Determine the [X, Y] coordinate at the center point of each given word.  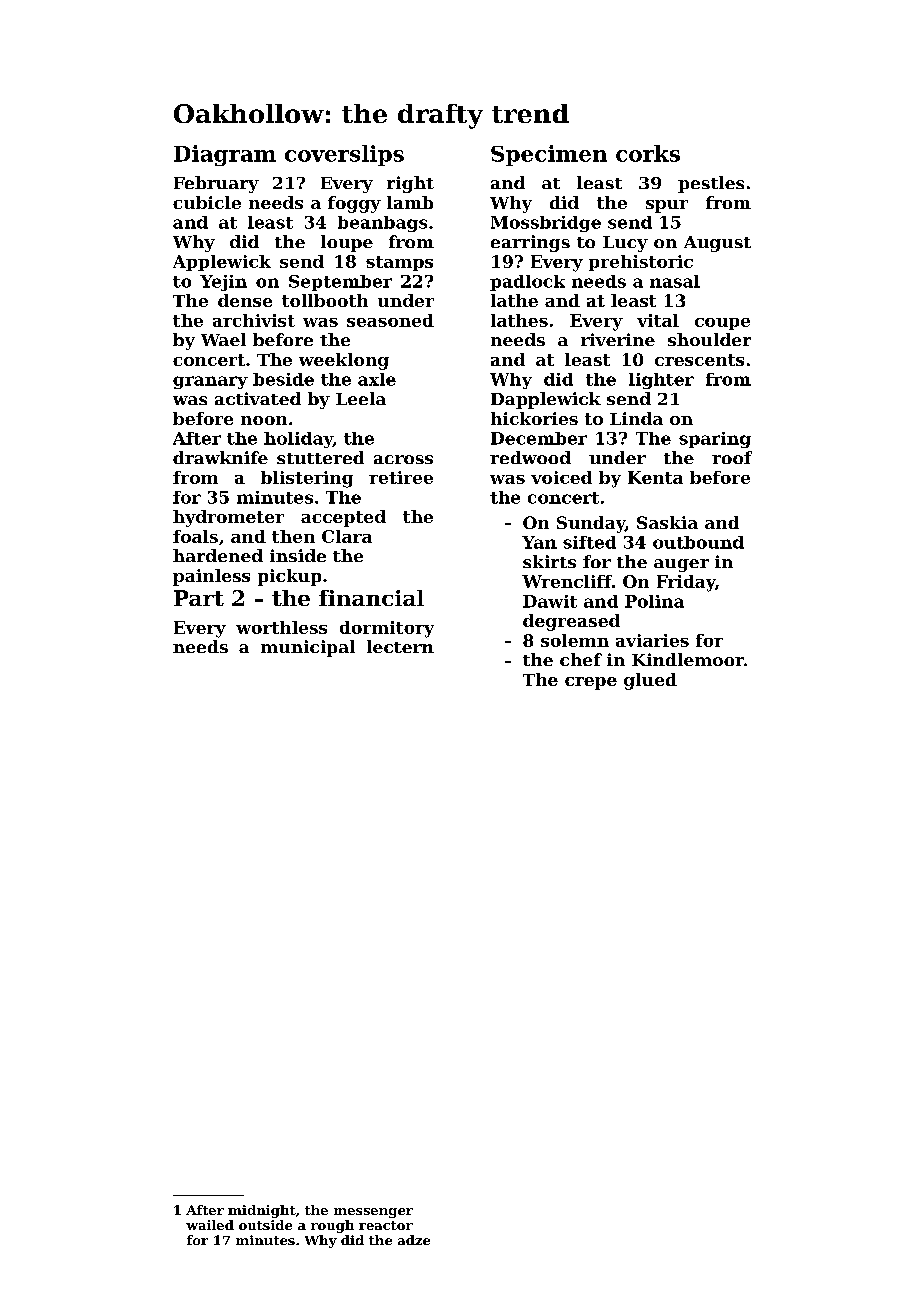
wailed [210, 1225]
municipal [308, 648]
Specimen [549, 155]
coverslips [344, 155]
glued [650, 681]
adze [414, 1240]
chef [581, 659]
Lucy [625, 244]
